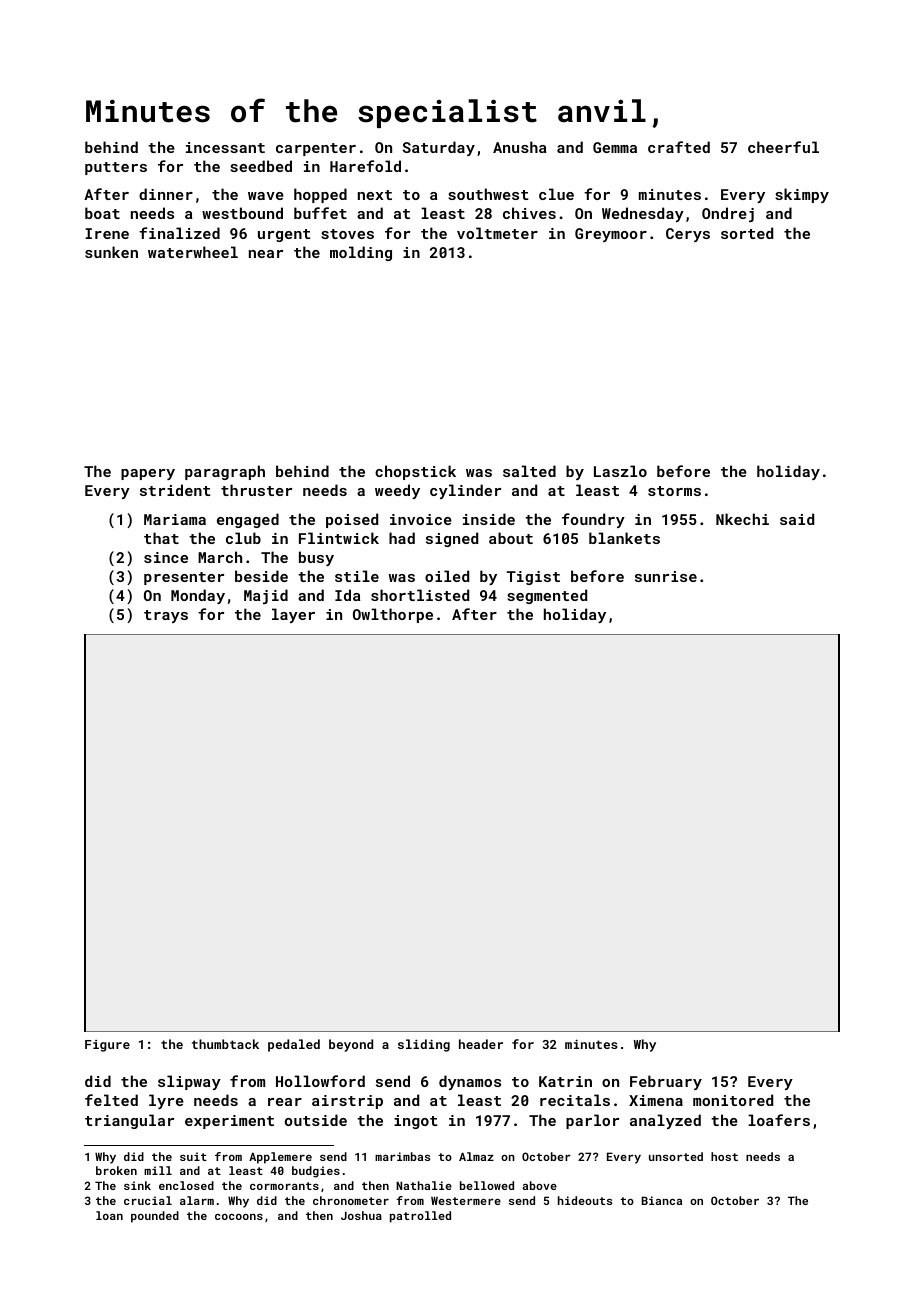  Describe the element at coordinates (284, 1186) in the page. I see `cormorants` at that location.
